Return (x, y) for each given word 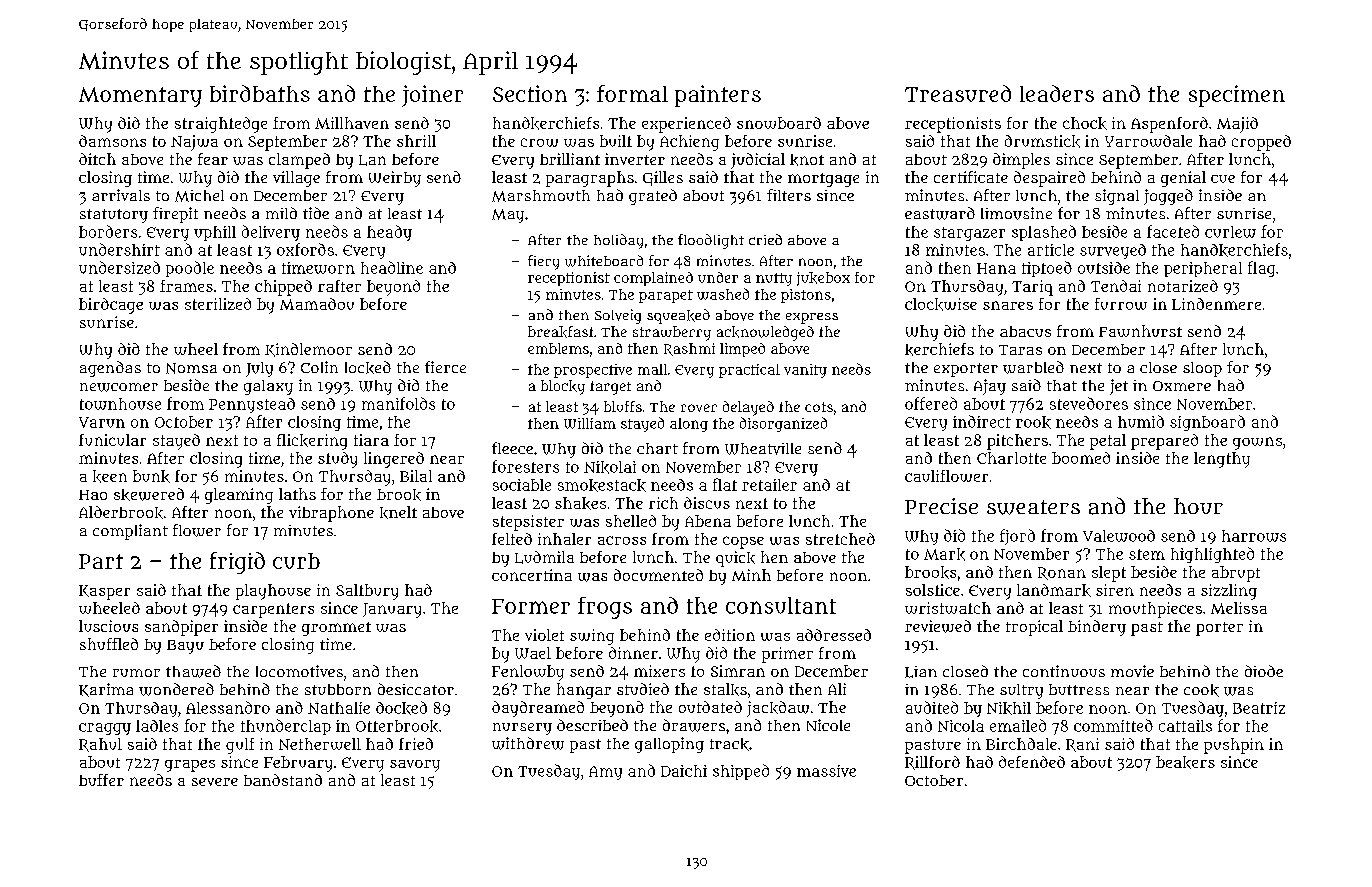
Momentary (140, 97)
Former (531, 606)
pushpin (1234, 746)
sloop (1202, 369)
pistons (806, 296)
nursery (522, 729)
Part (101, 561)
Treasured (958, 93)
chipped (283, 288)
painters (718, 96)
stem (1147, 554)
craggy (105, 729)
